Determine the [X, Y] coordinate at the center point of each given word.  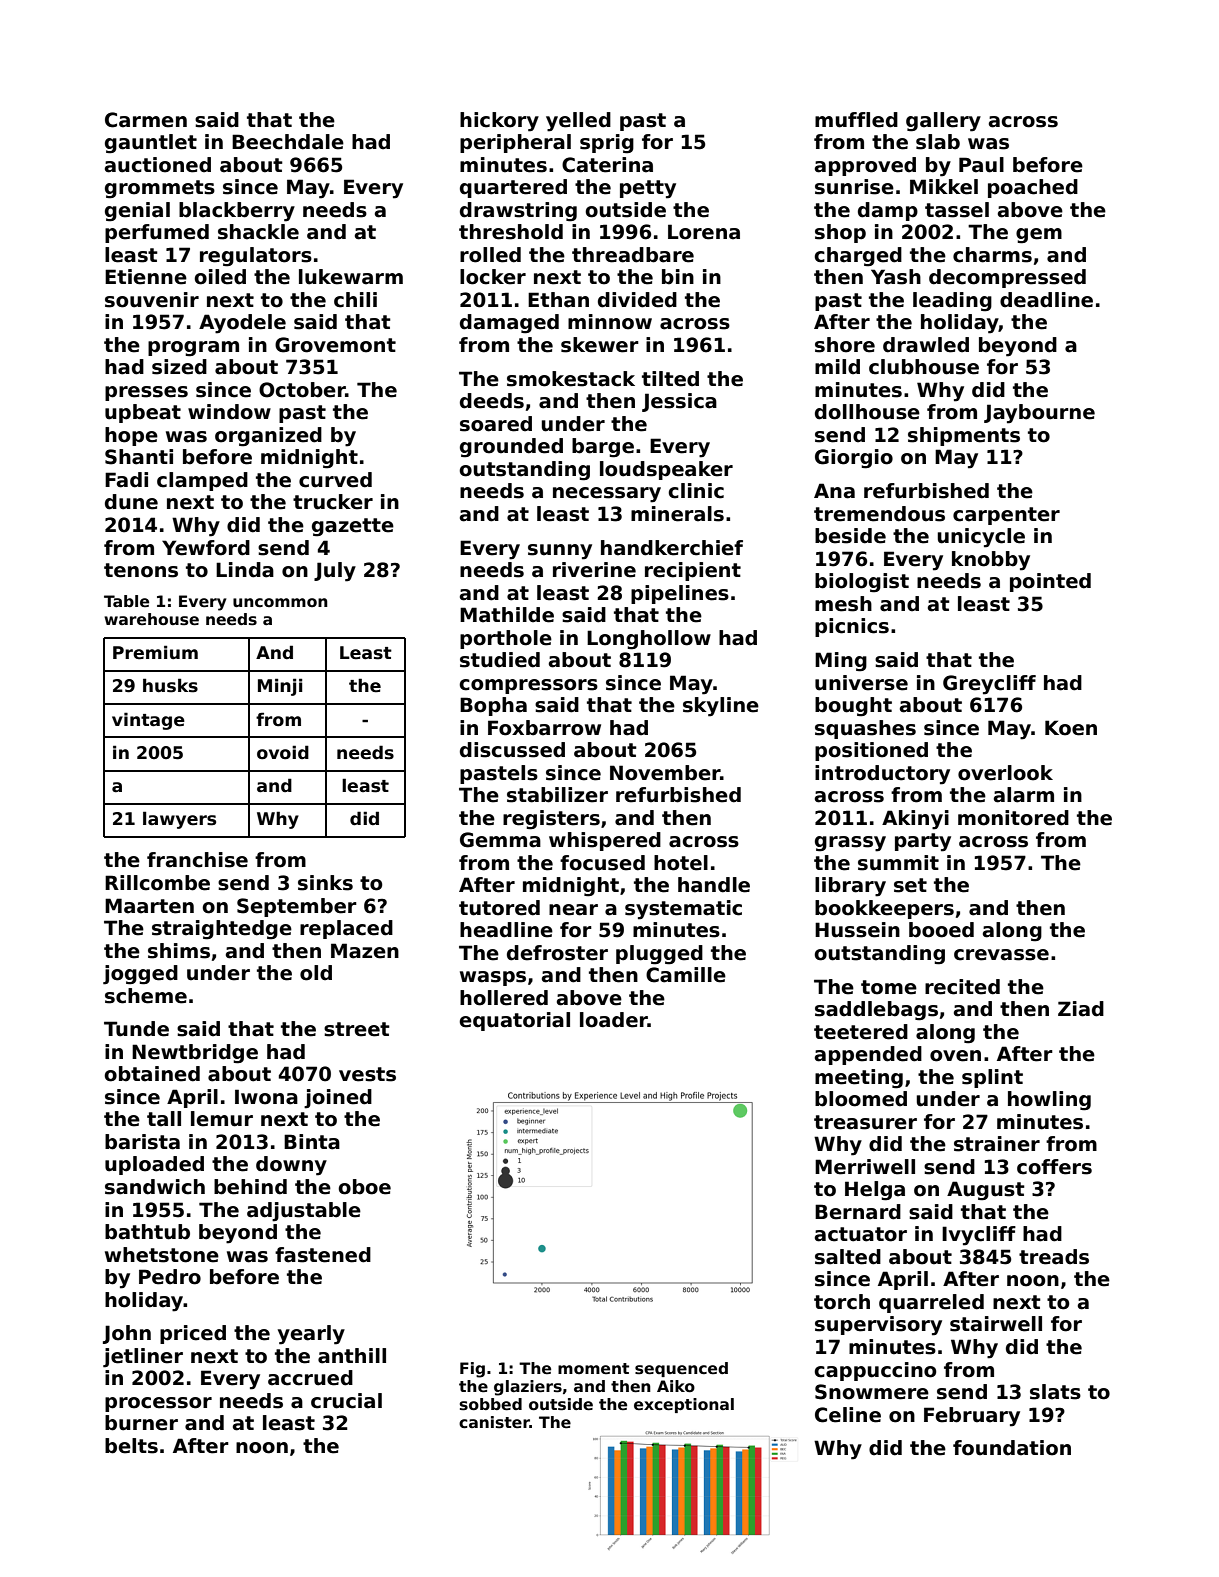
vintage [148, 721]
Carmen [146, 120]
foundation [1012, 1448]
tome [889, 987]
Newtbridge [195, 1054]
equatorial [514, 1021]
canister [494, 1422]
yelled [578, 122]
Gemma [500, 840]
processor [158, 1404]
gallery [943, 122]
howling [1049, 1101]
